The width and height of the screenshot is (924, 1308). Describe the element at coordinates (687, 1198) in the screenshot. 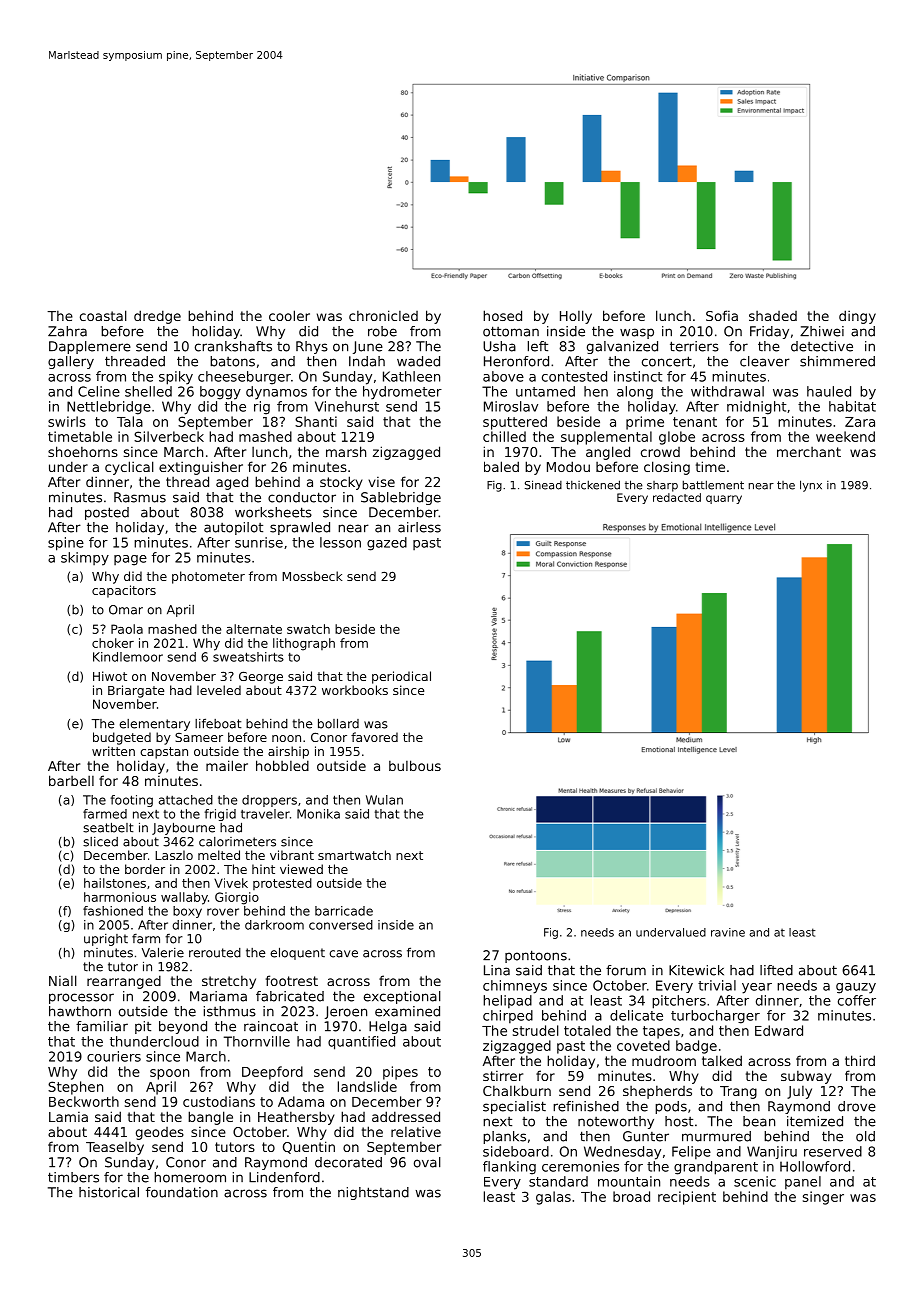

I see `recipient` at that location.
